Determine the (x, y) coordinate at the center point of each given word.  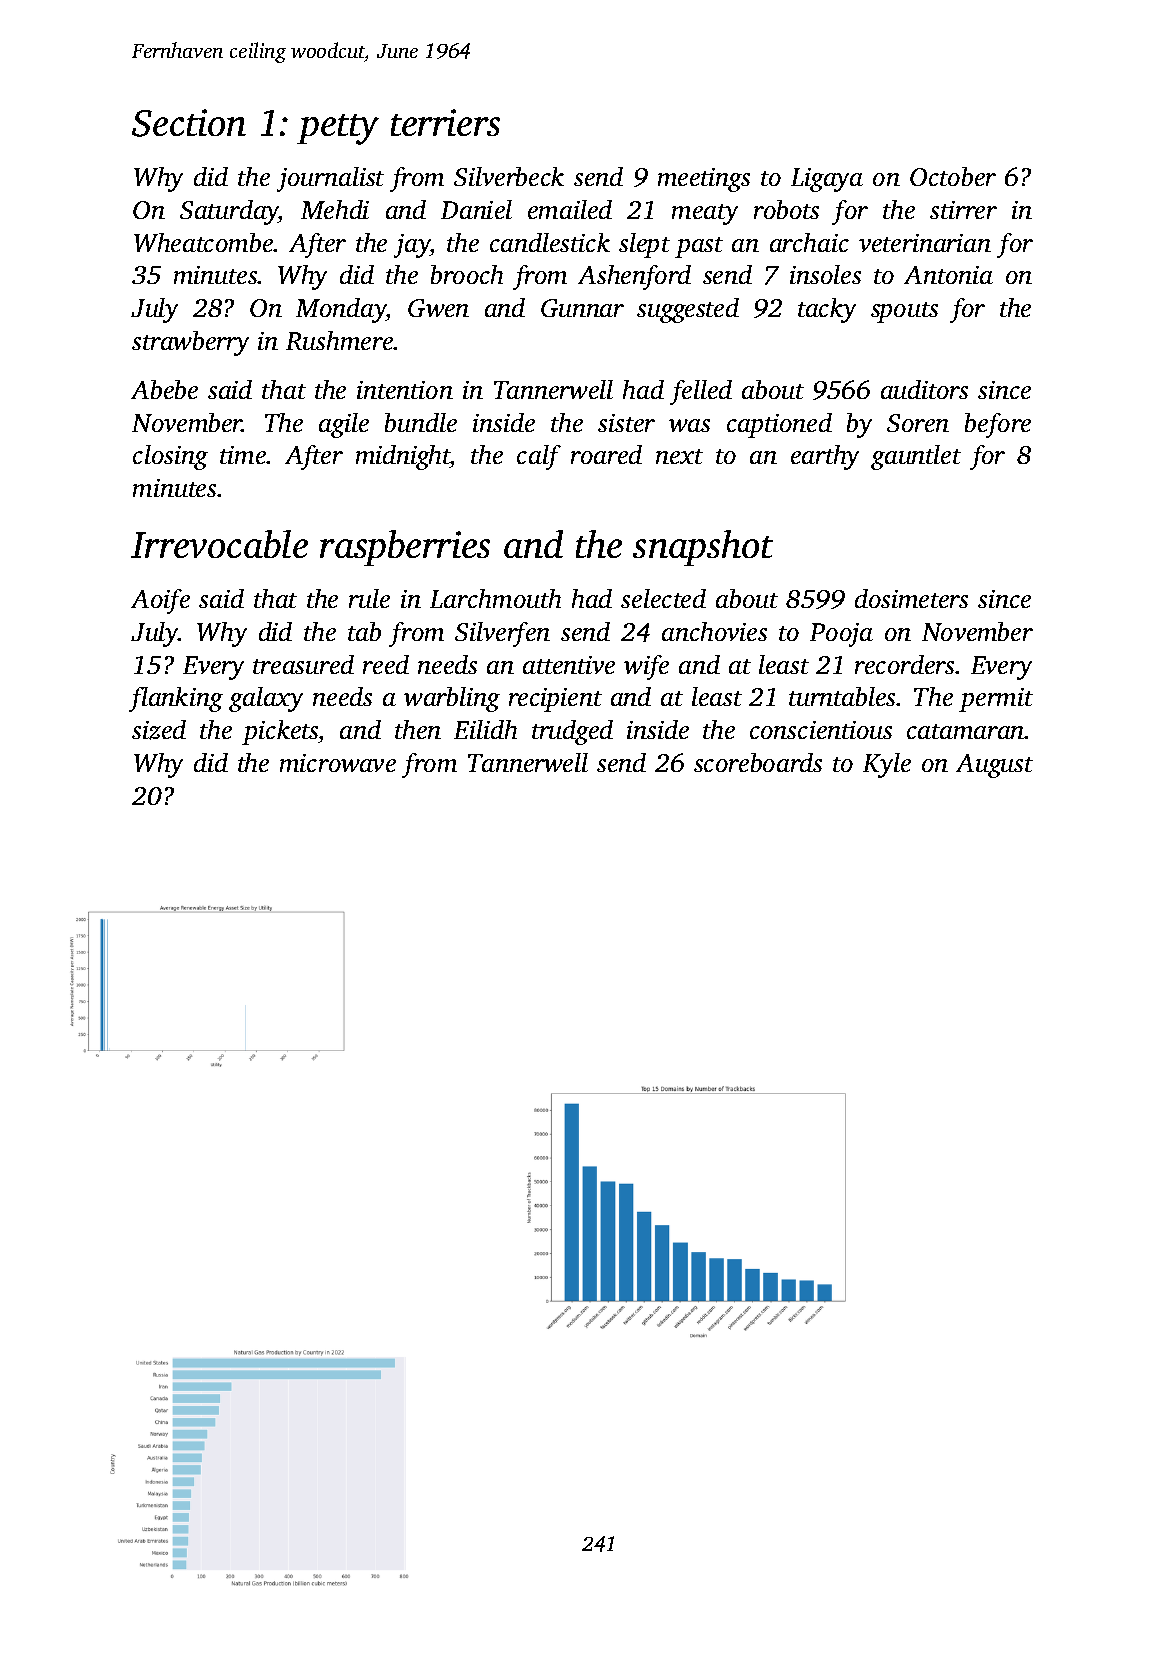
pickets (280, 732)
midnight (403, 457)
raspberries (405, 548)
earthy (825, 457)
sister (626, 423)
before (998, 425)
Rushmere (339, 340)
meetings (704, 180)
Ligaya (827, 180)
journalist (330, 179)
